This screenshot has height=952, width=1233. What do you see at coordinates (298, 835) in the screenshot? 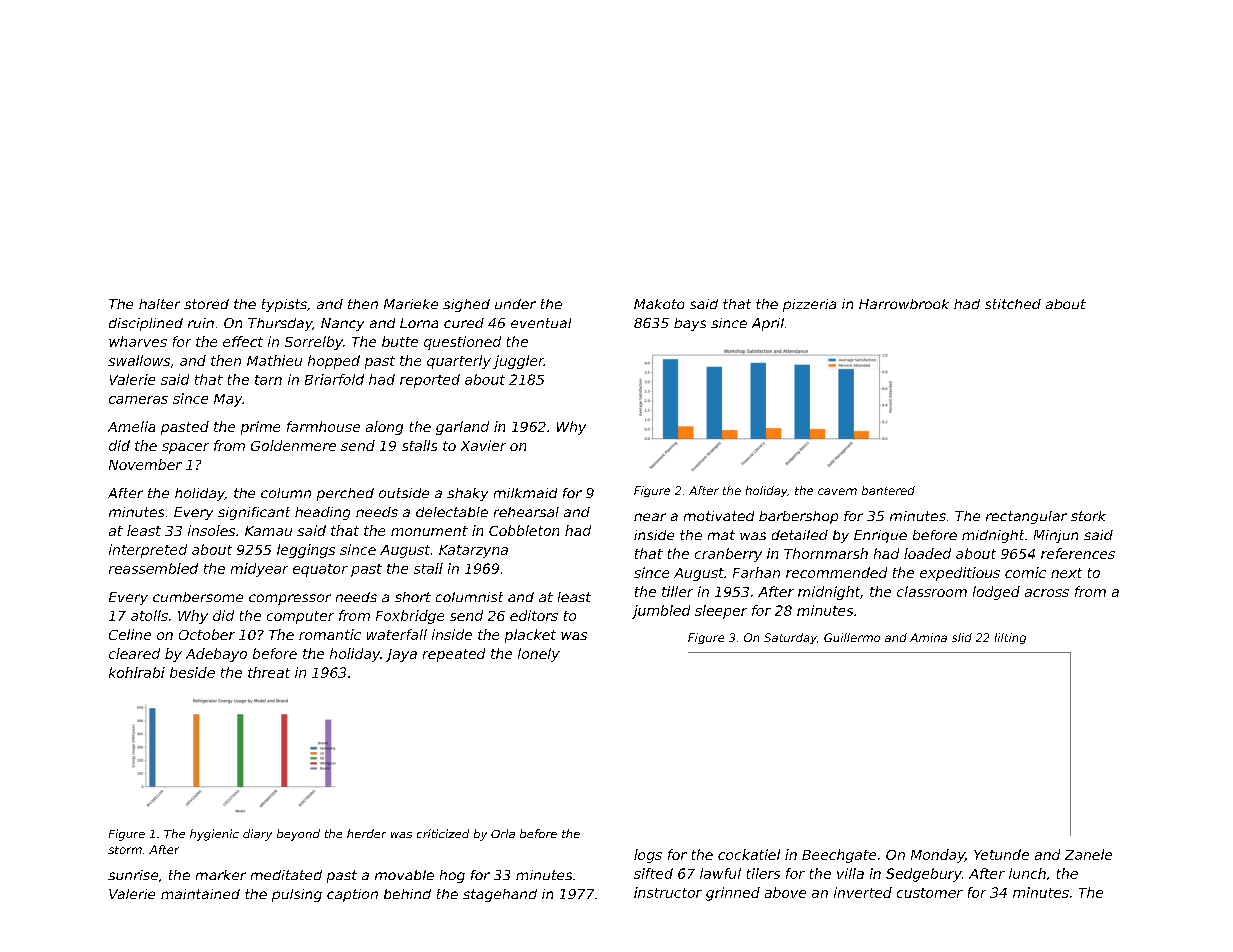
I see `beyond` at bounding box center [298, 835].
